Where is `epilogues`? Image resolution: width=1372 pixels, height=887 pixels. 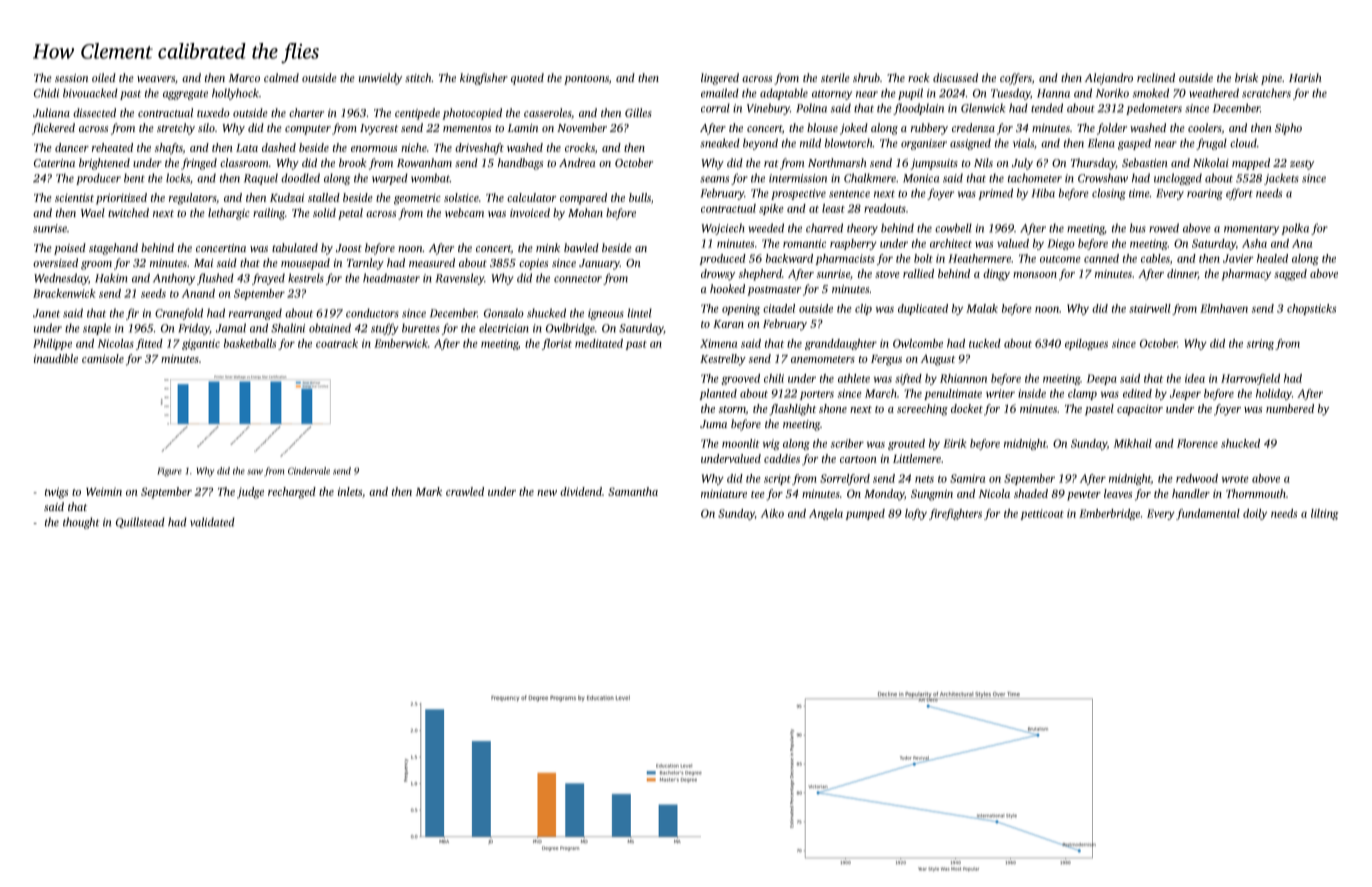 epilogues is located at coordinates (1086, 344).
